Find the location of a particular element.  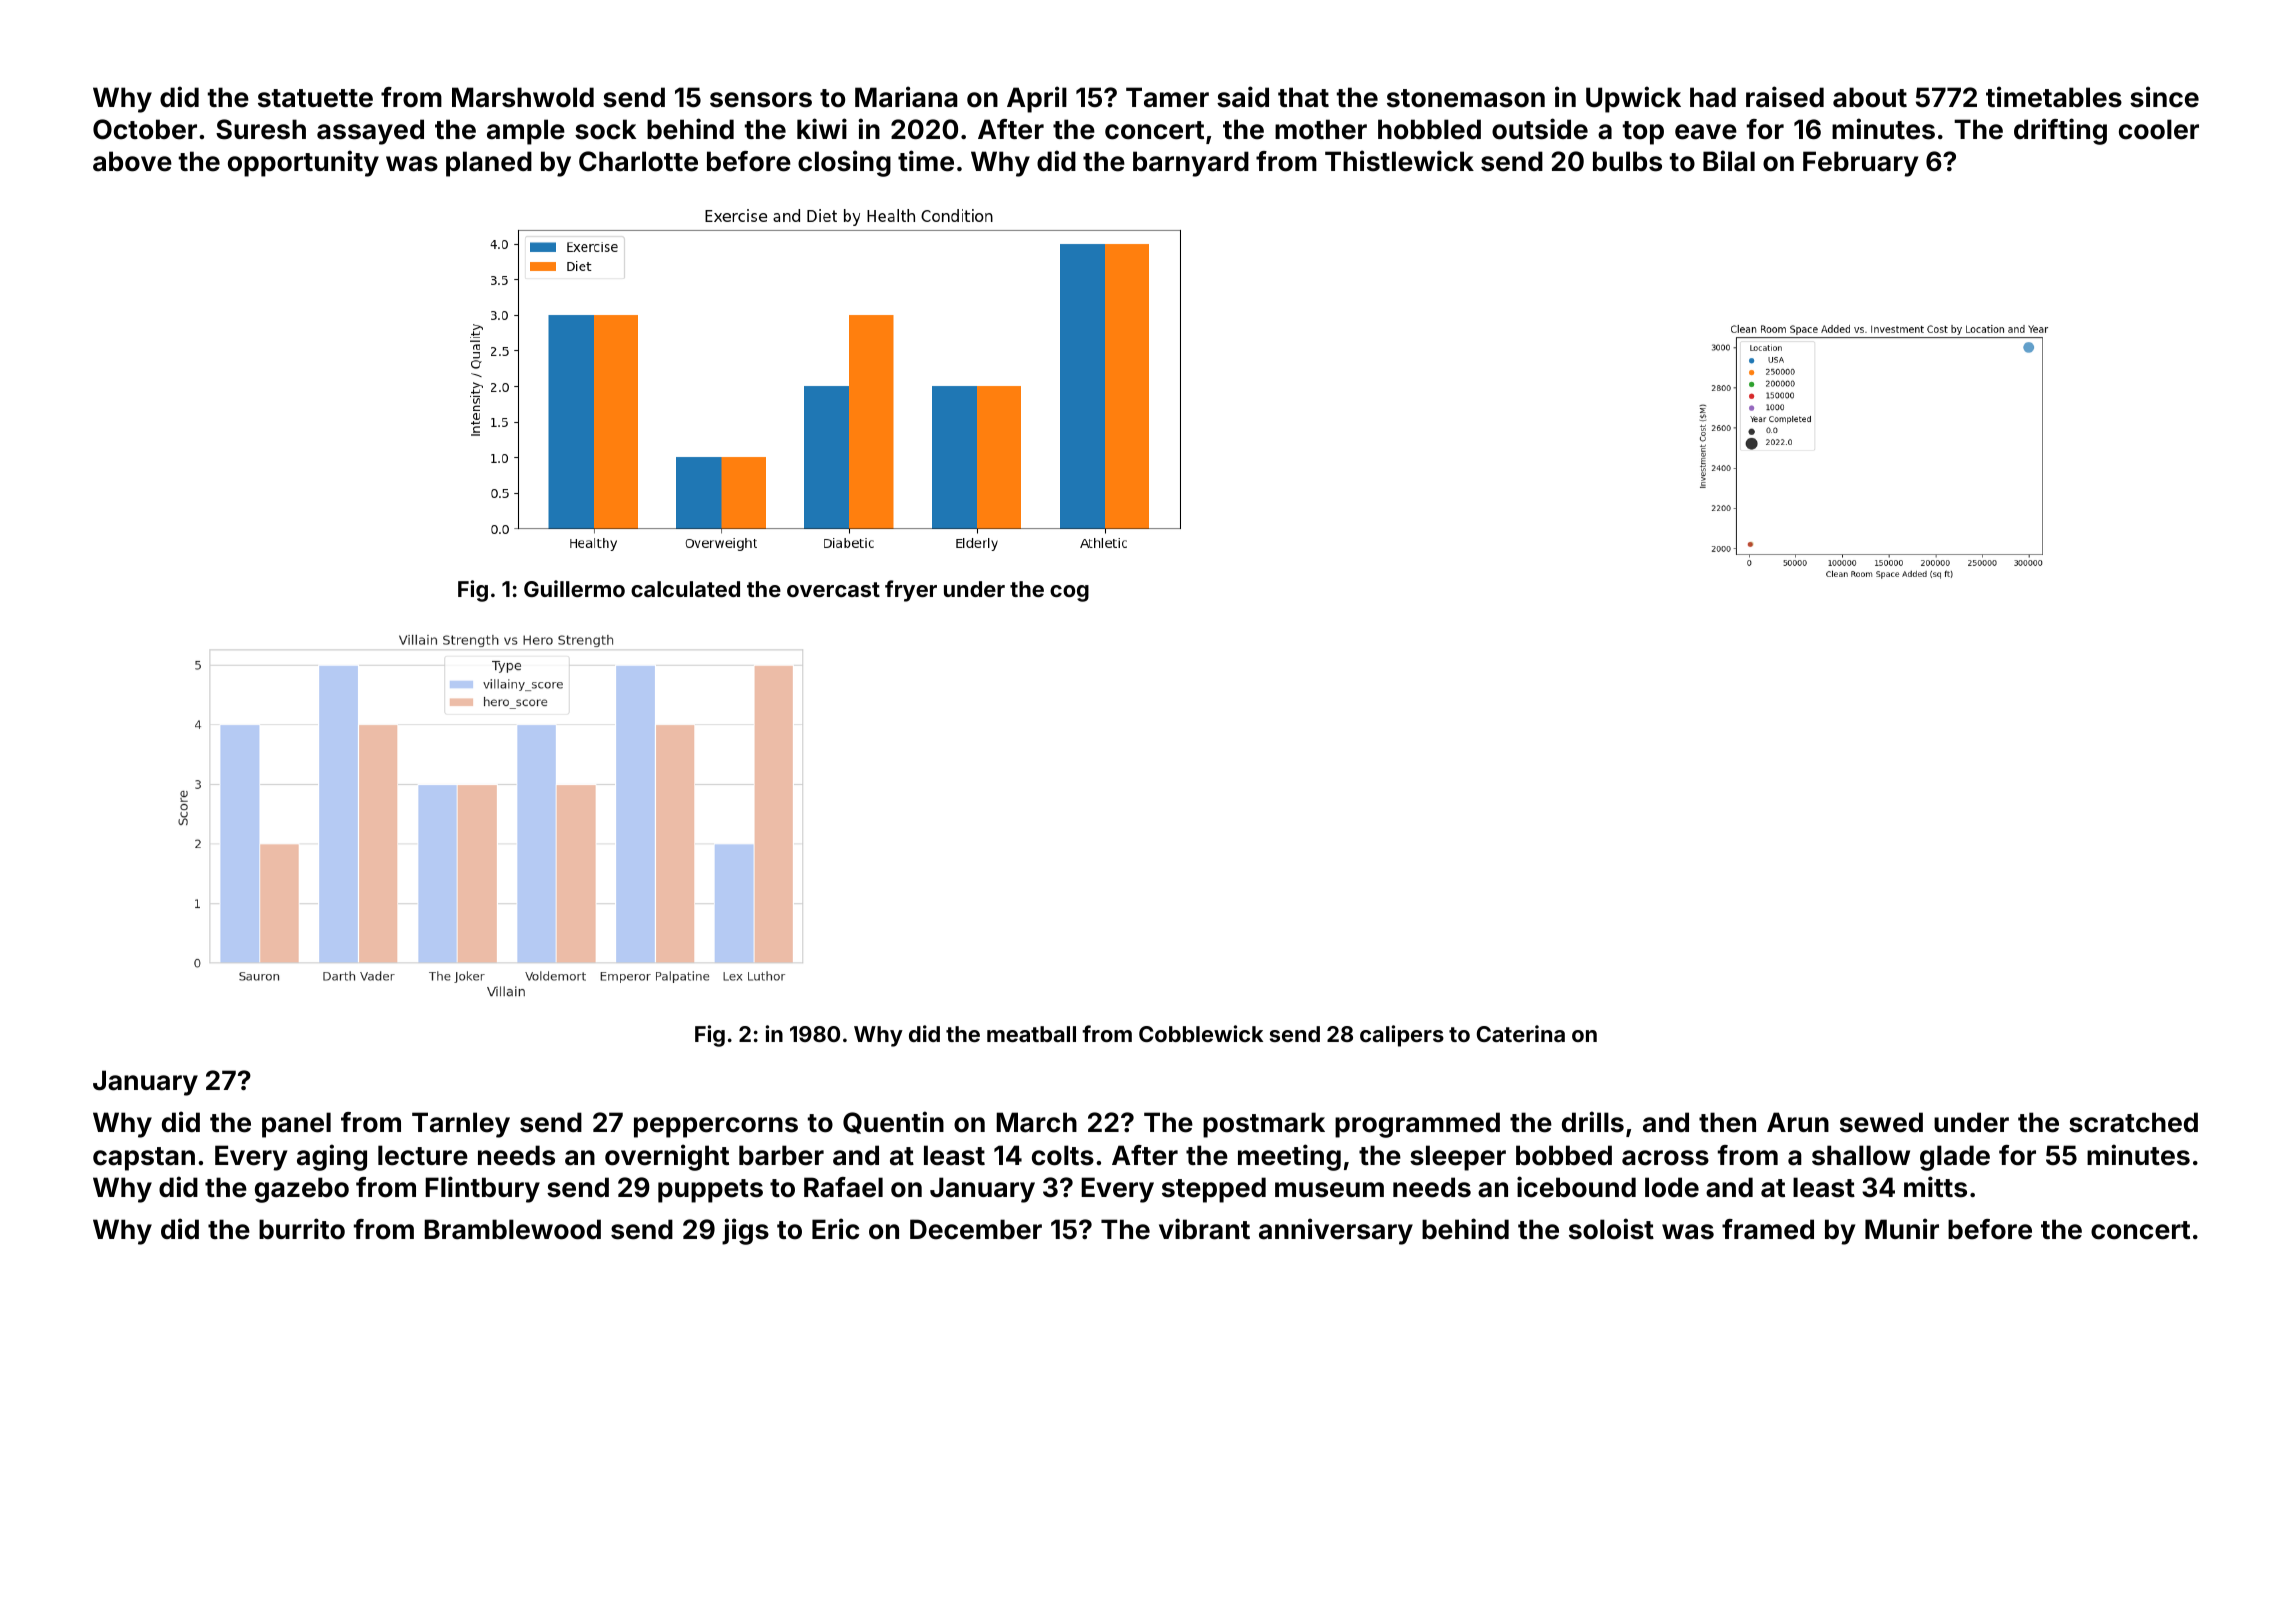

calculated is located at coordinates (685, 589).
